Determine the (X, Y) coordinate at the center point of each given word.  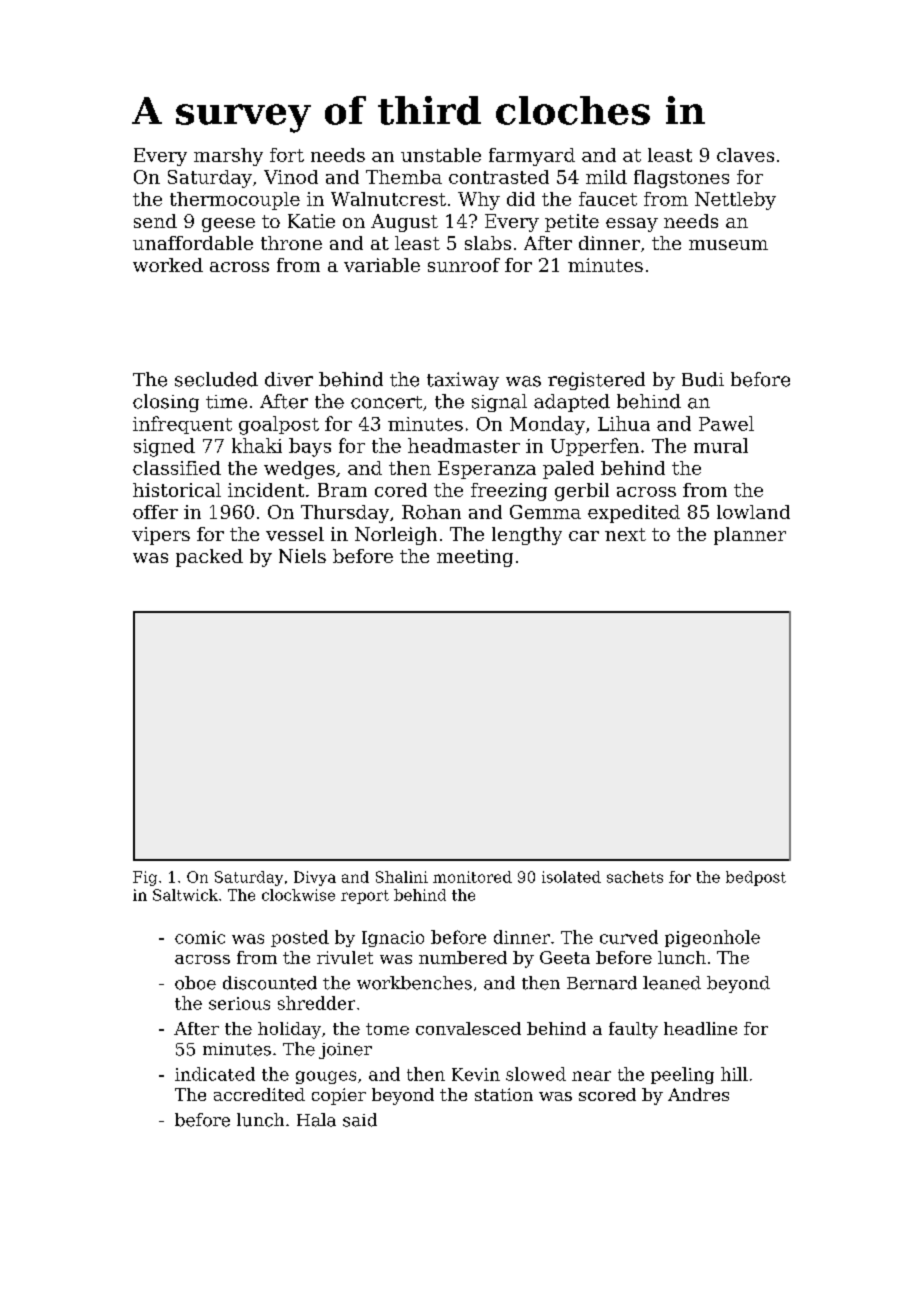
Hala (316, 1120)
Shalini (402, 877)
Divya (315, 878)
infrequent (182, 425)
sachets (635, 877)
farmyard (532, 157)
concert (386, 402)
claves (745, 155)
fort (287, 155)
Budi (703, 379)
